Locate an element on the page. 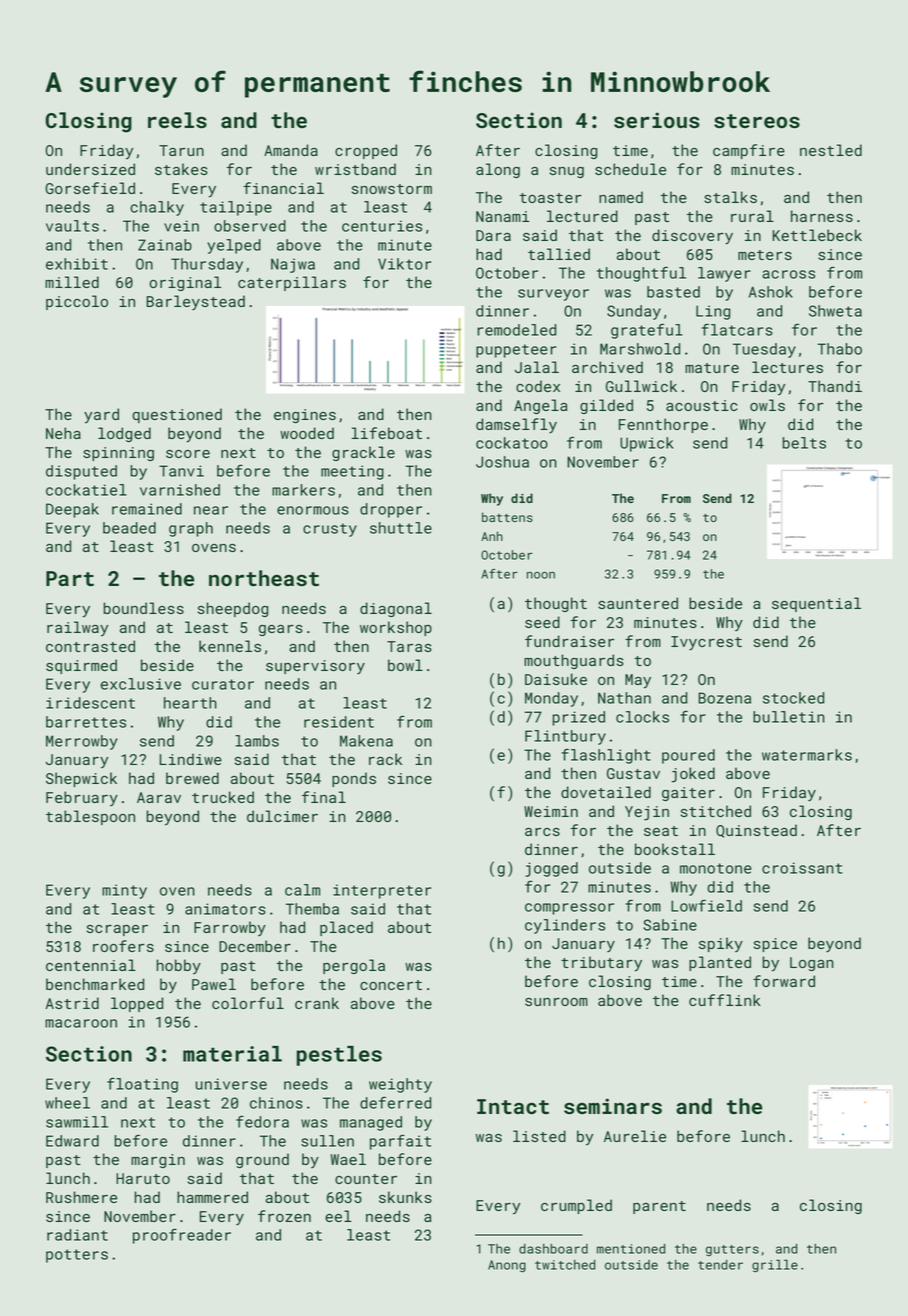 The height and width of the page is (1316, 908). Joshua is located at coordinates (502, 462).
